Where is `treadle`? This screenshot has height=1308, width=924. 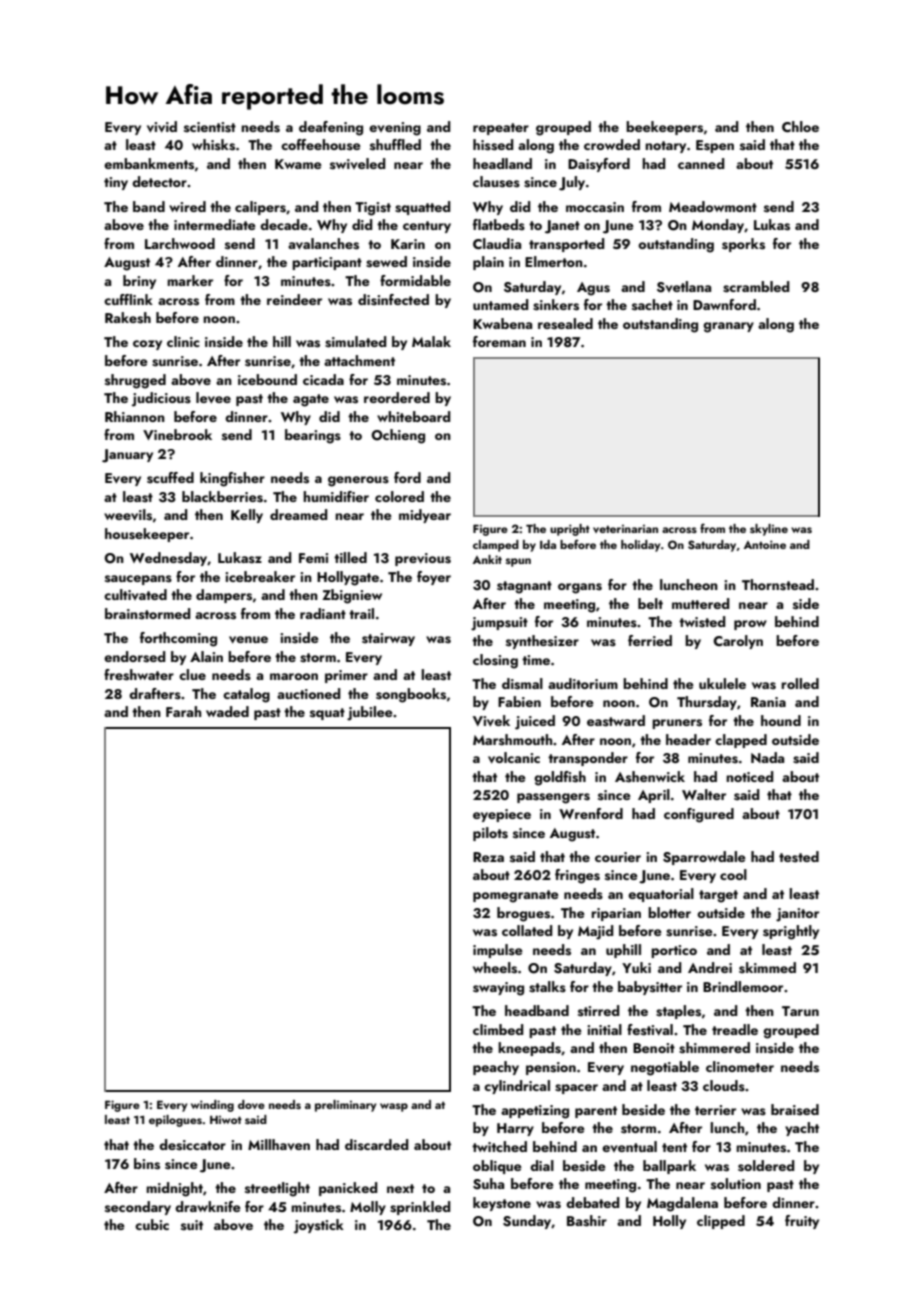
treadle is located at coordinates (735, 1029).
